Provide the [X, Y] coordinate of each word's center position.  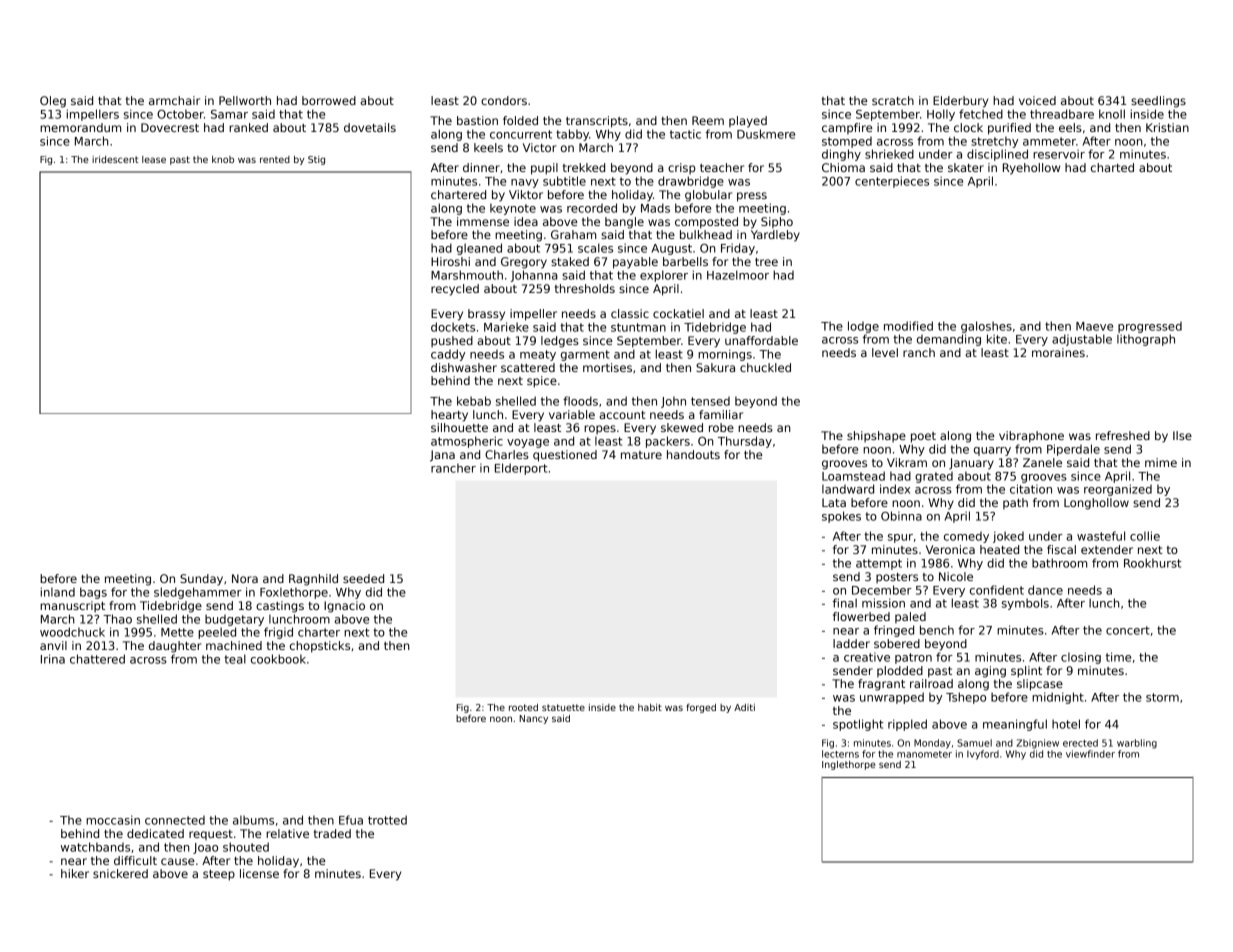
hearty [449, 416]
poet [923, 437]
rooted [523, 707]
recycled [455, 290]
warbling [1137, 744]
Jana [442, 456]
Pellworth [245, 100]
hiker [75, 873]
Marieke [506, 327]
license [259, 873]
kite [997, 339]
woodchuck [72, 632]
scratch [893, 100]
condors [504, 100]
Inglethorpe [849, 765]
